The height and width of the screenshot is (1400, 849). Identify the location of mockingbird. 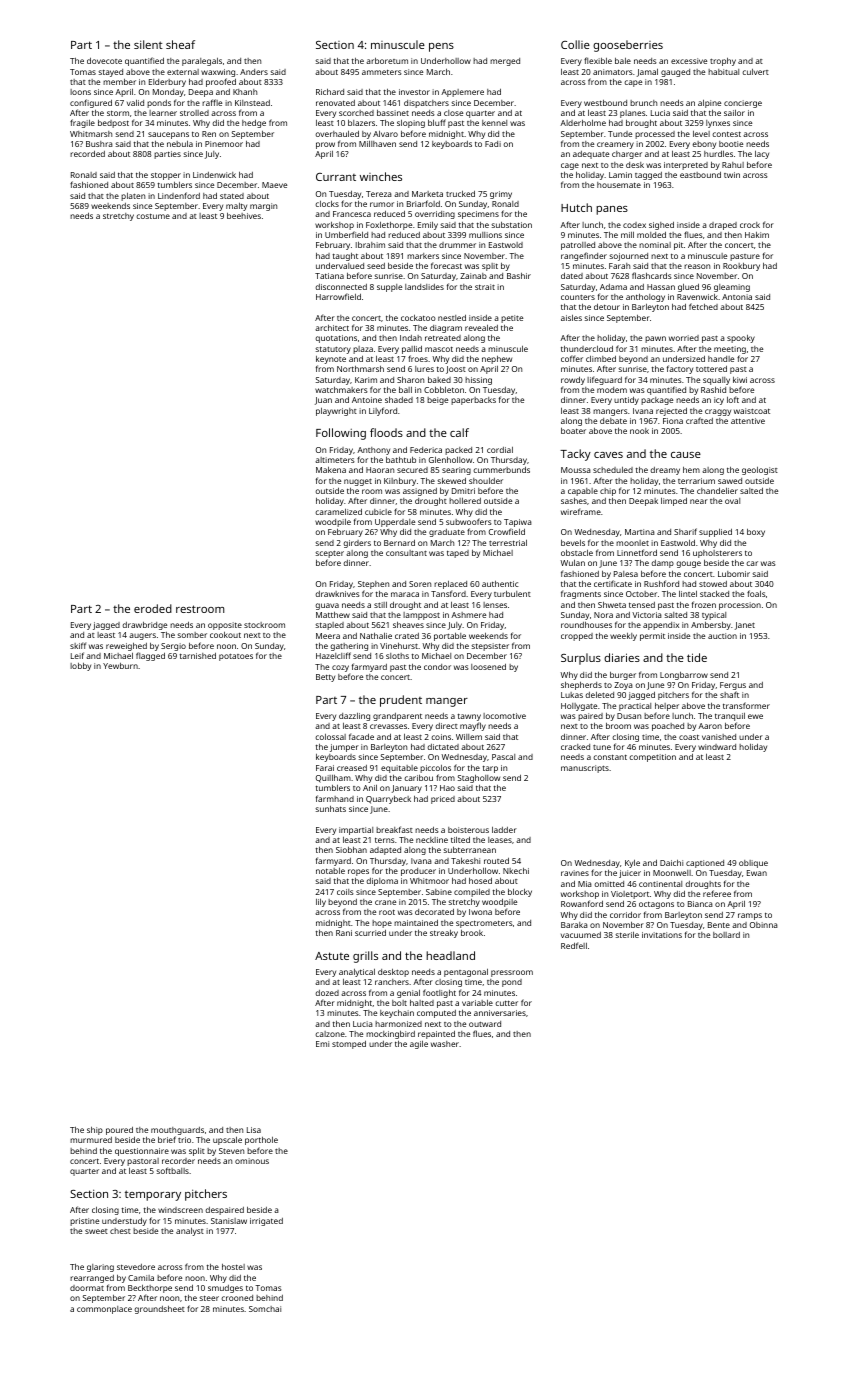
(390, 1035).
